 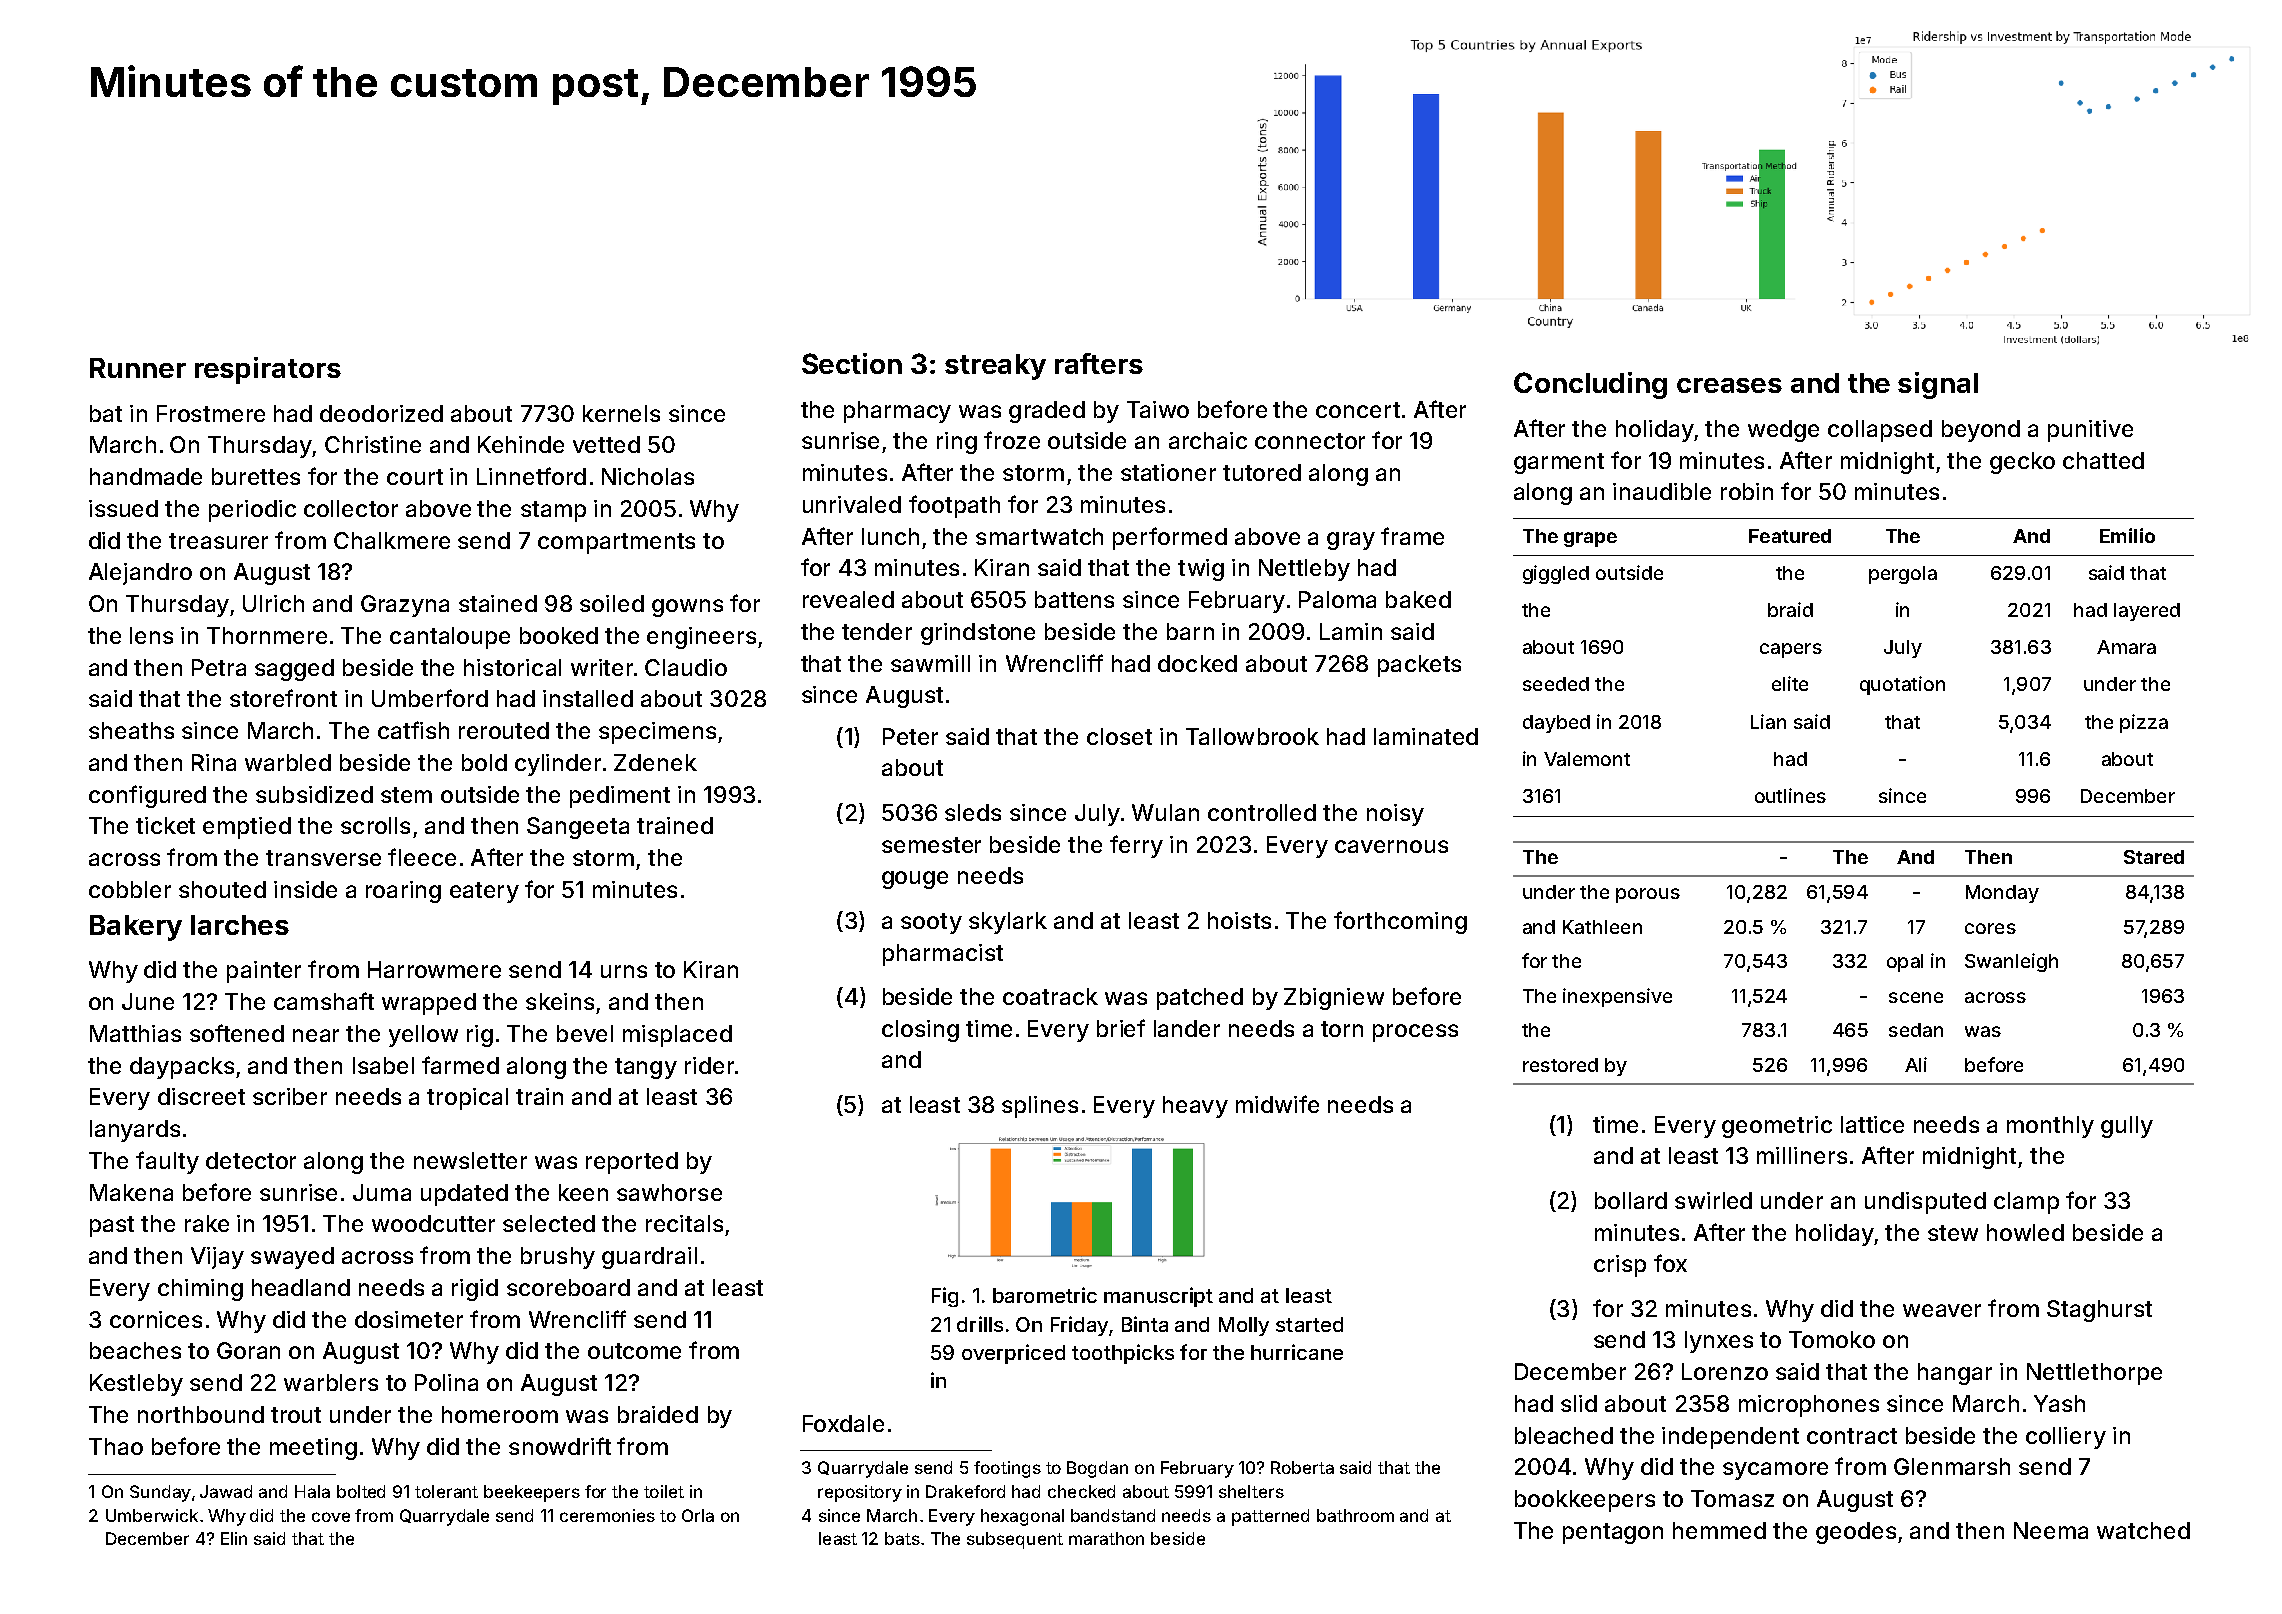 I want to click on tutored, so click(x=1262, y=472).
